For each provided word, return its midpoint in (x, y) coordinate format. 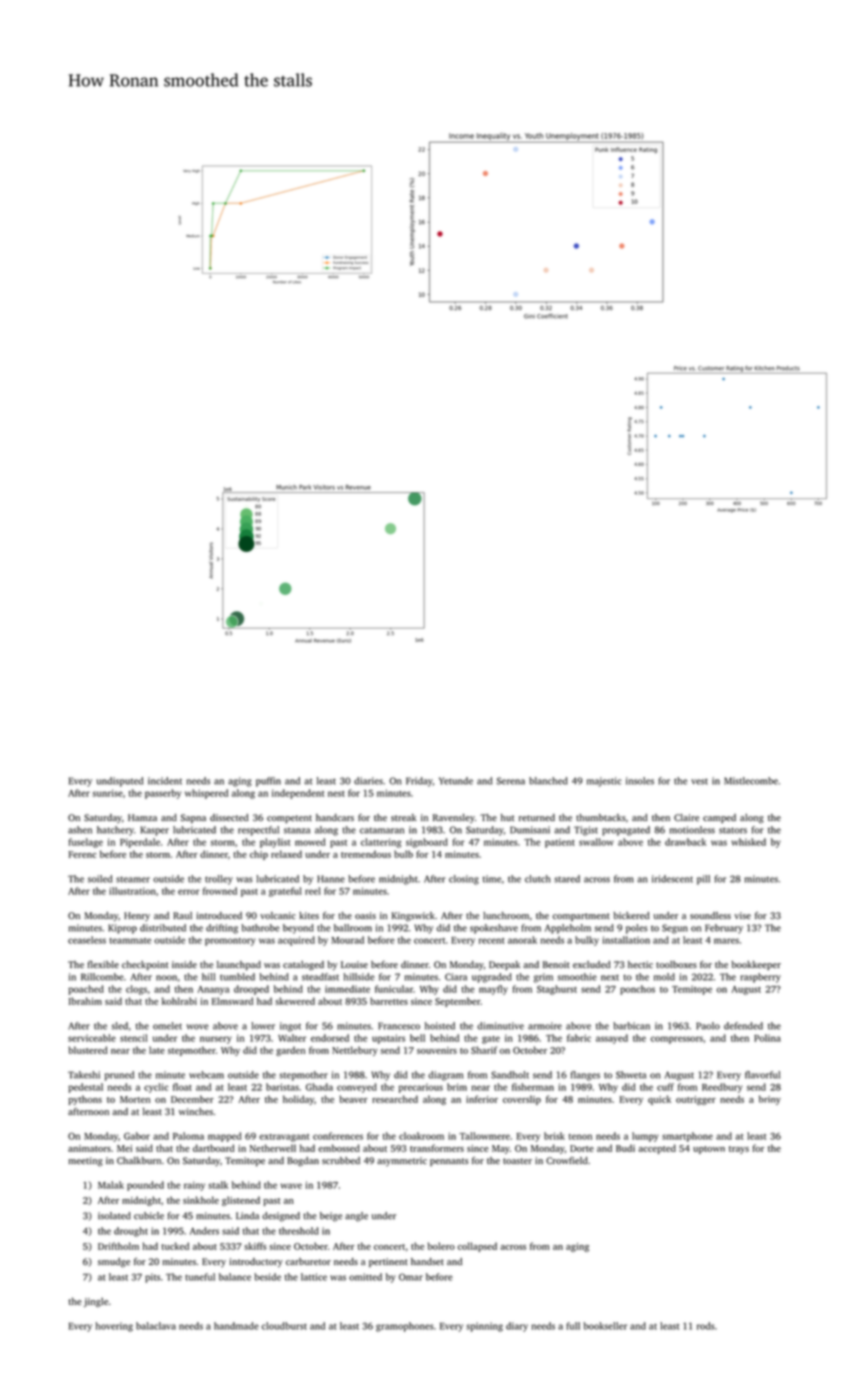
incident (165, 781)
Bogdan (303, 1162)
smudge (114, 1263)
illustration (132, 891)
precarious (421, 1088)
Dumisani (530, 830)
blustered (87, 1050)
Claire (686, 817)
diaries (368, 781)
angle (356, 1217)
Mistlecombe (751, 781)
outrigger (696, 1100)
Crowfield (567, 1160)
